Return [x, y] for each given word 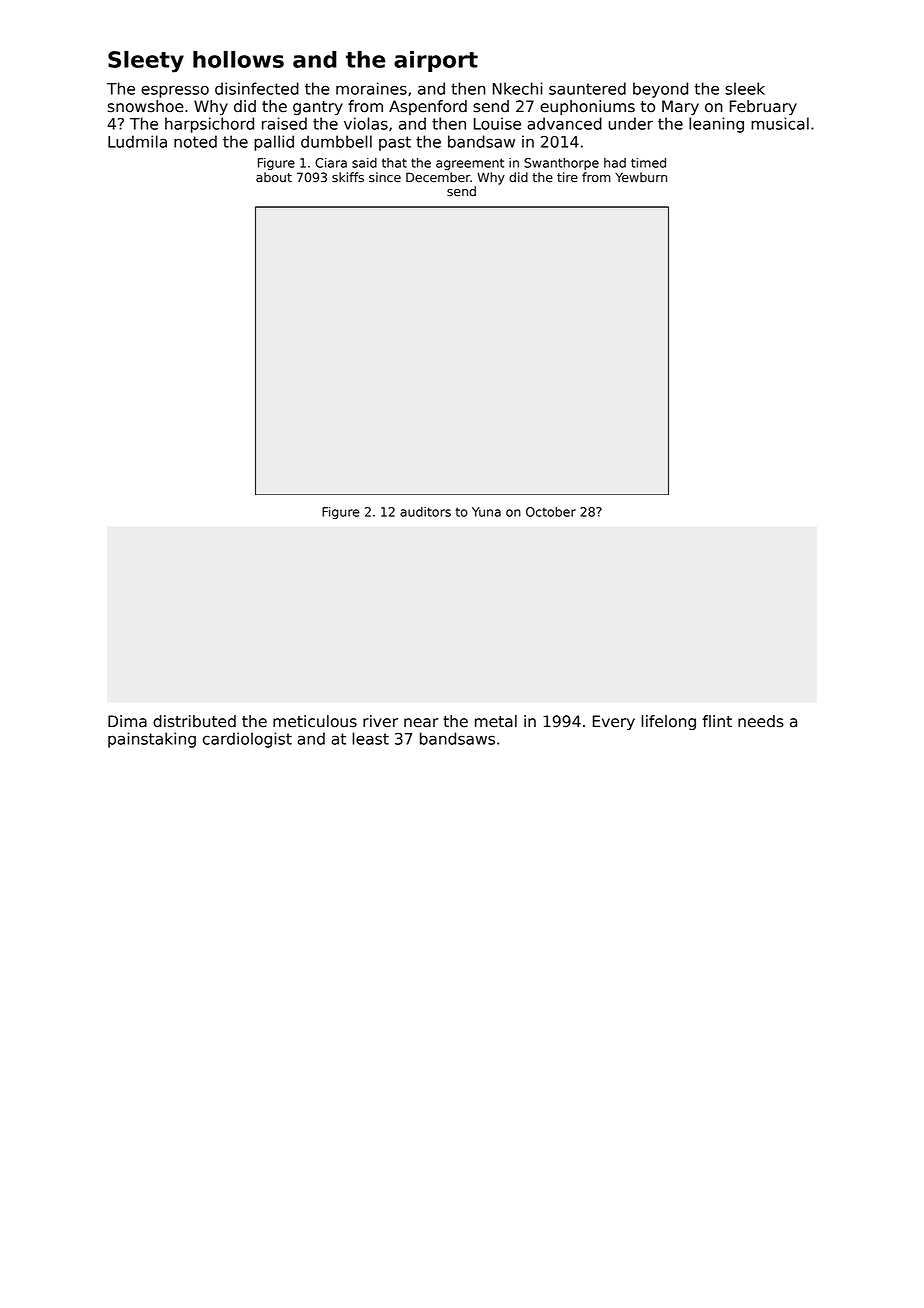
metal [496, 721]
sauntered [587, 88]
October [551, 512]
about [274, 177]
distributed [194, 721]
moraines [371, 88]
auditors [425, 512]
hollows [238, 59]
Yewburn [641, 177]
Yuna [486, 512]
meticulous [315, 721]
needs [761, 721]
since [385, 177]
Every [614, 722]
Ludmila [137, 141]
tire [567, 177]
